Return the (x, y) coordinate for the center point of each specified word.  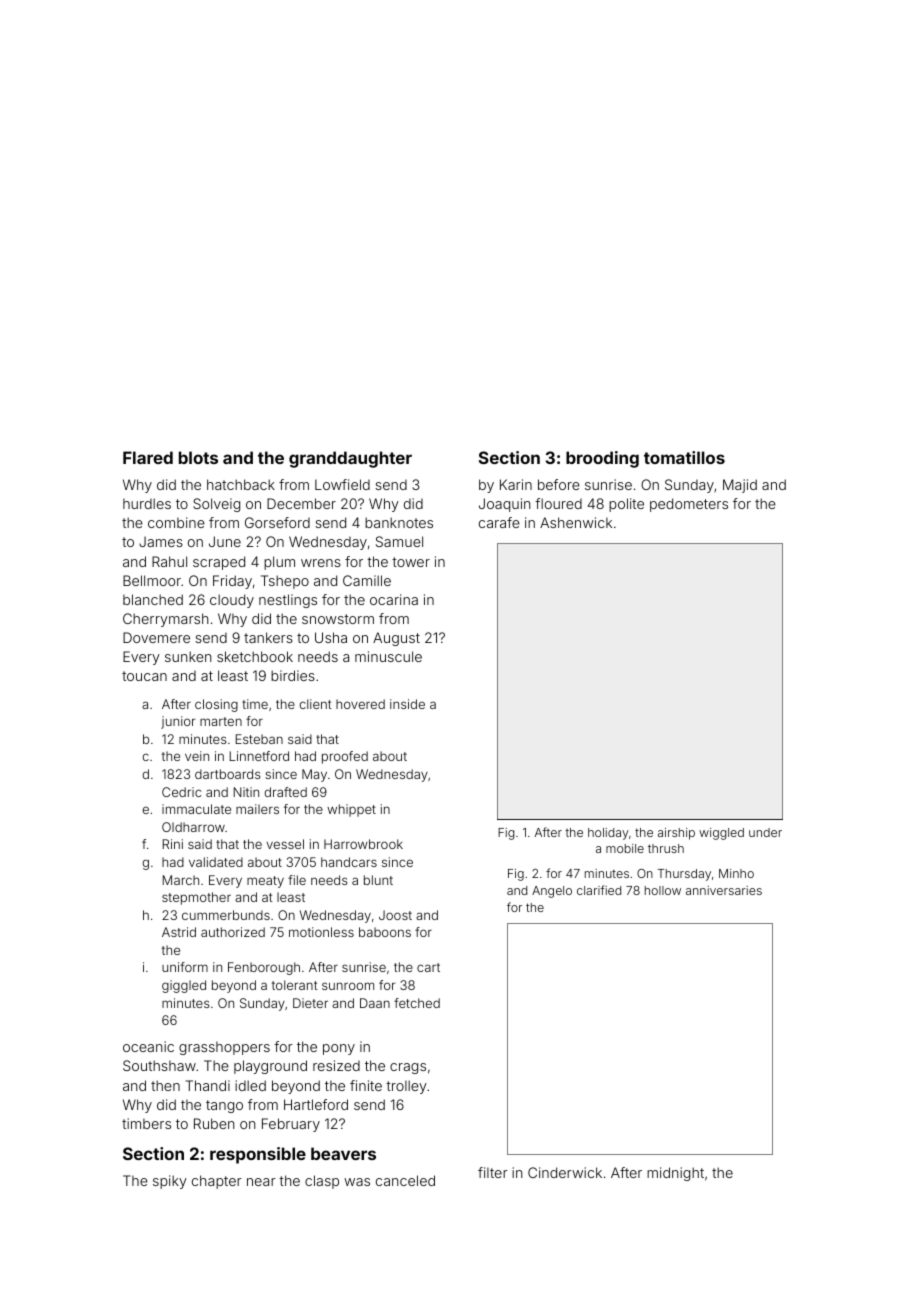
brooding (602, 459)
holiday (608, 834)
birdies (293, 675)
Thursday (684, 875)
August (396, 639)
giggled (184, 986)
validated (216, 862)
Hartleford (316, 1104)
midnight (675, 1174)
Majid (740, 486)
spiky (170, 1182)
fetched (417, 1003)
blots (198, 457)
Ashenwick (576, 522)
